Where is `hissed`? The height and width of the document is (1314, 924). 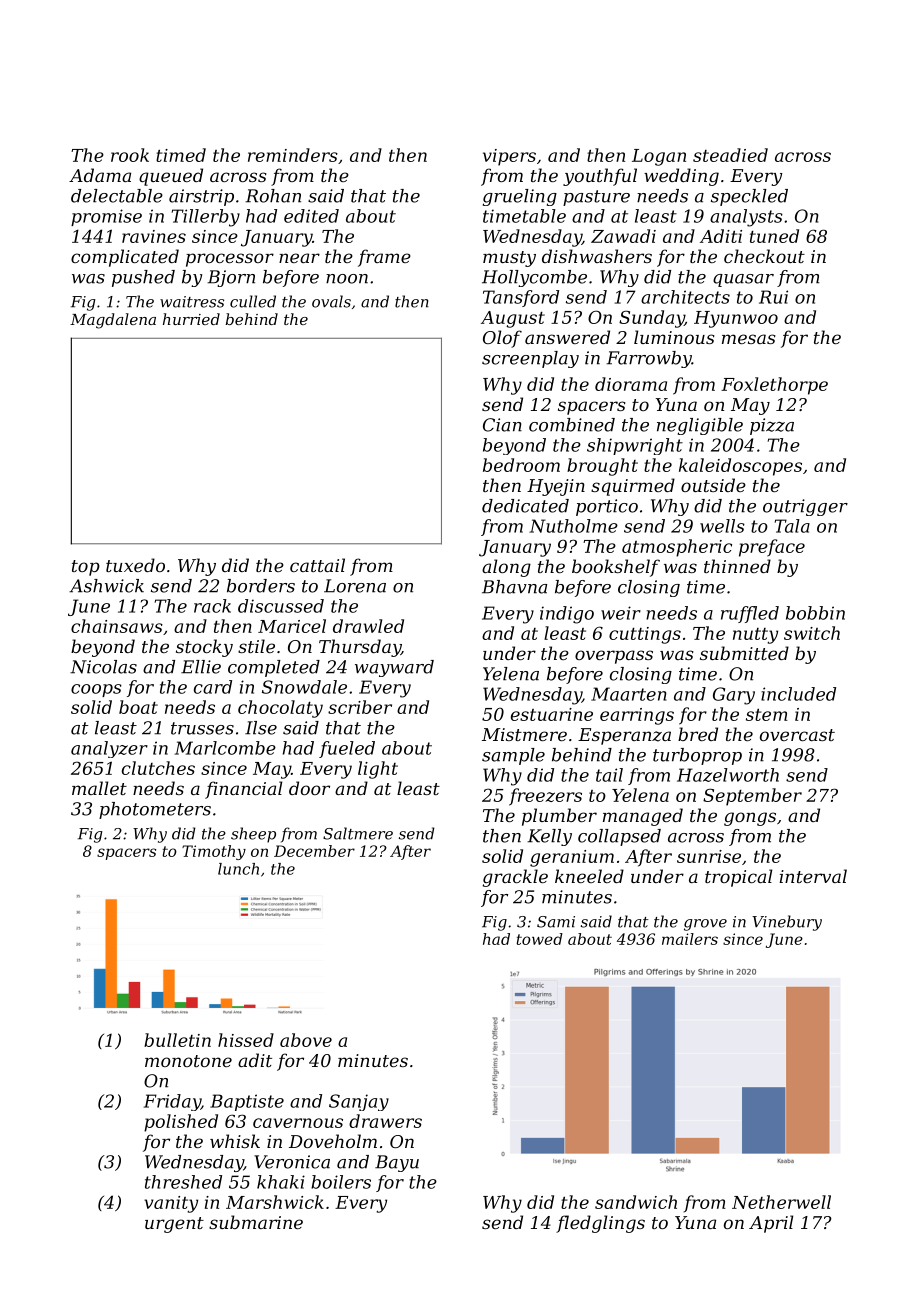 hissed is located at coordinates (246, 1040).
